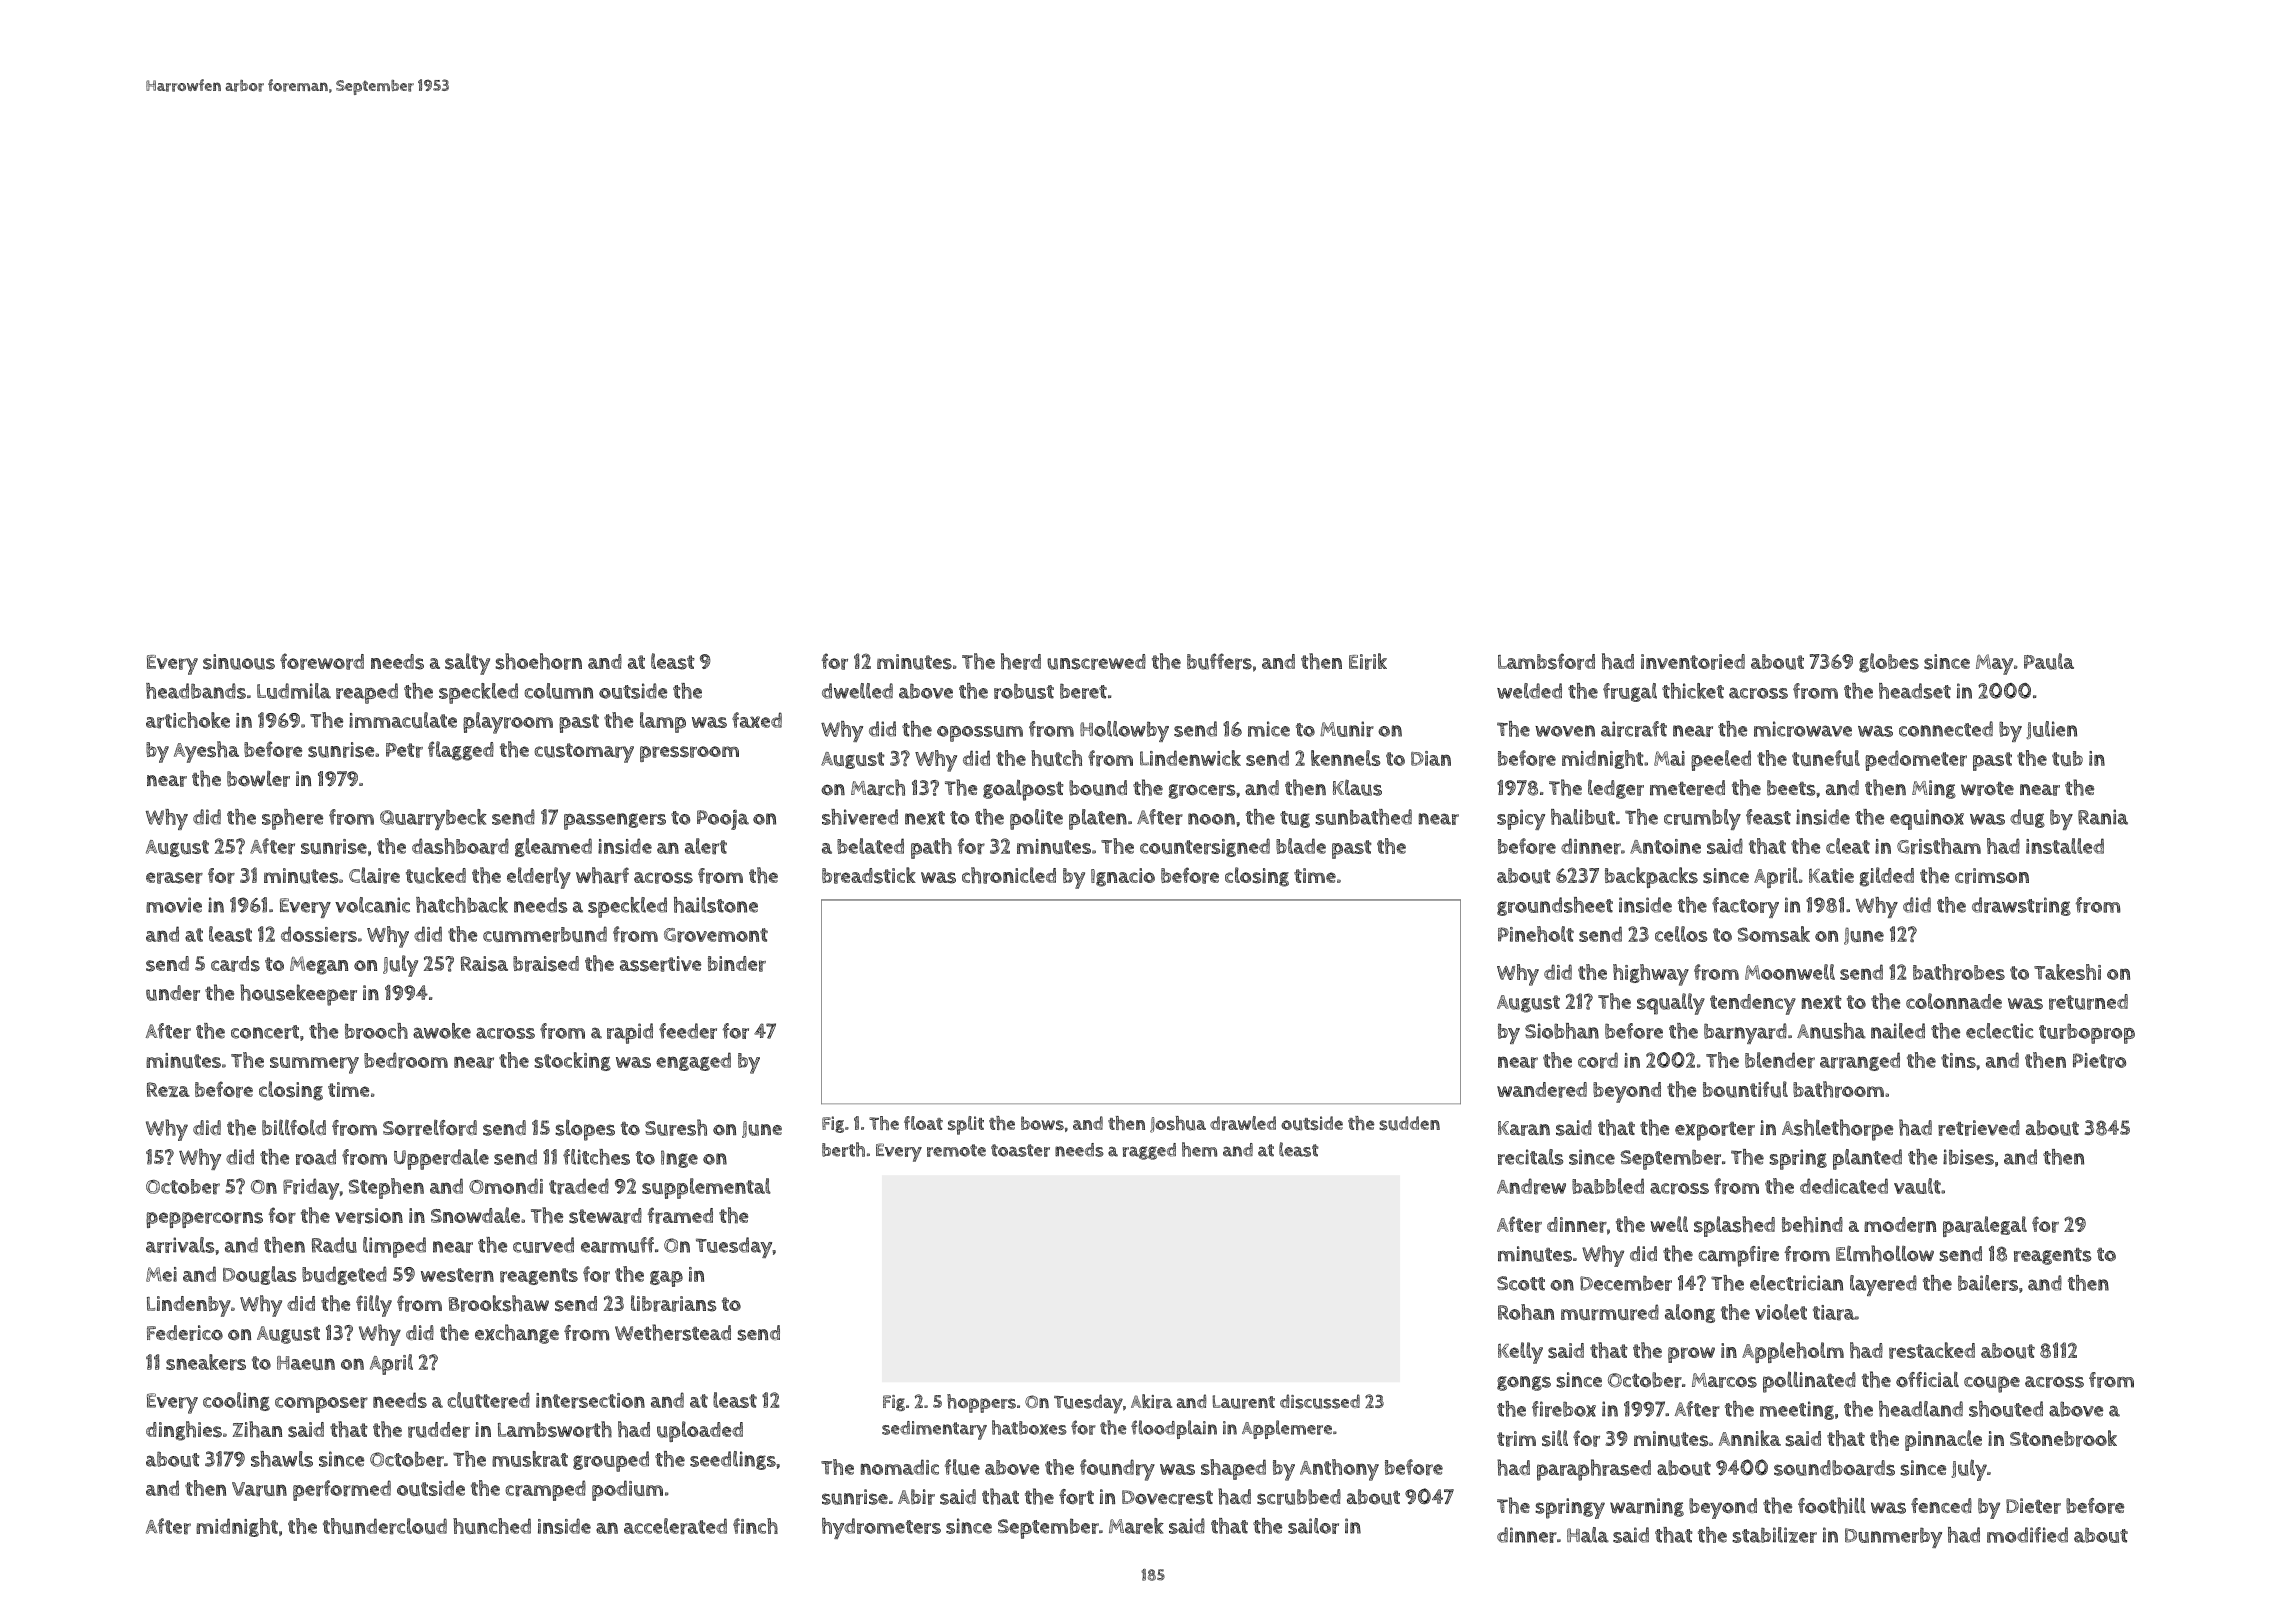 This document has height=1614, width=2282. I want to click on awoke, so click(442, 1031).
